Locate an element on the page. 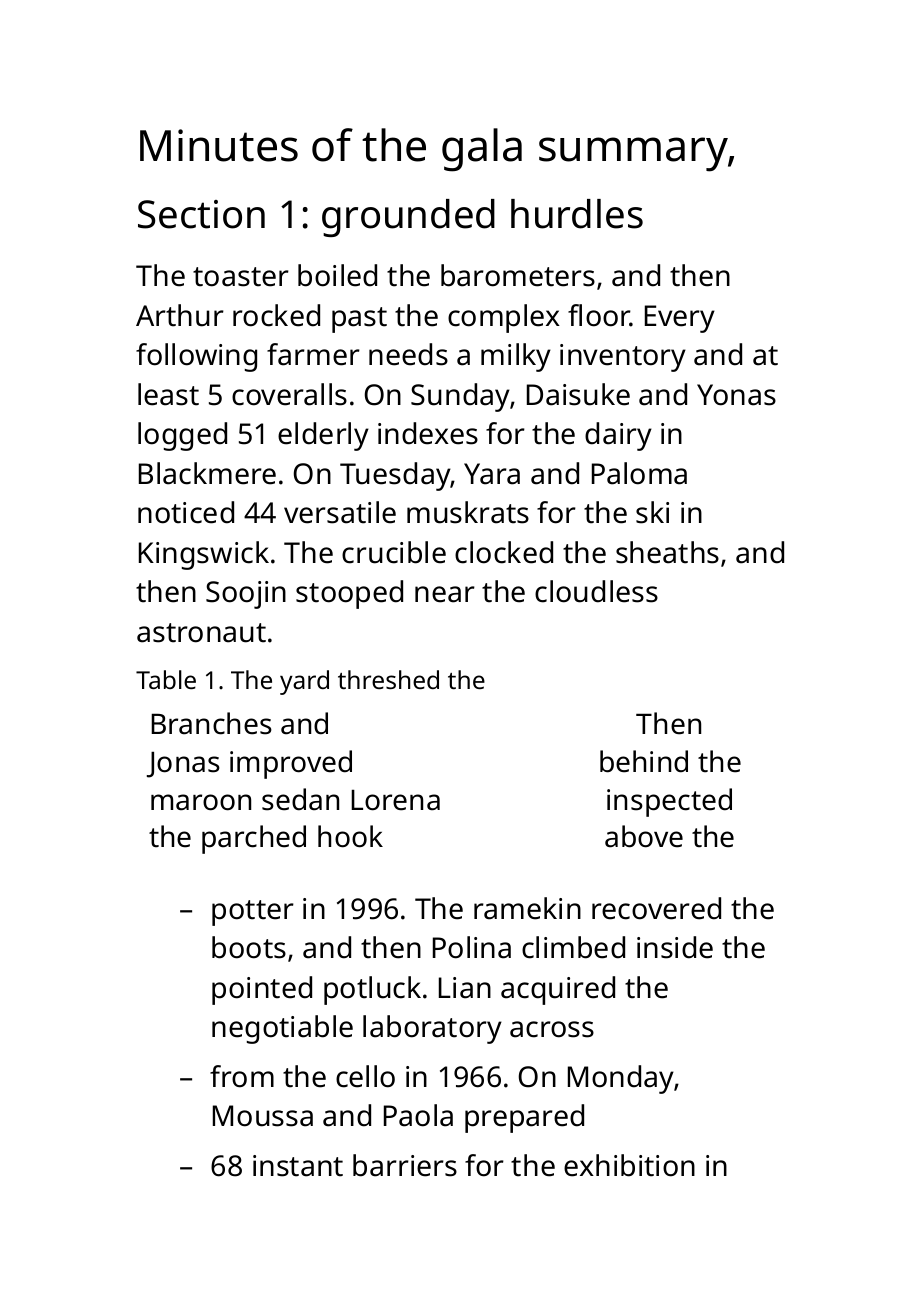  Monday is located at coordinates (621, 1079).
